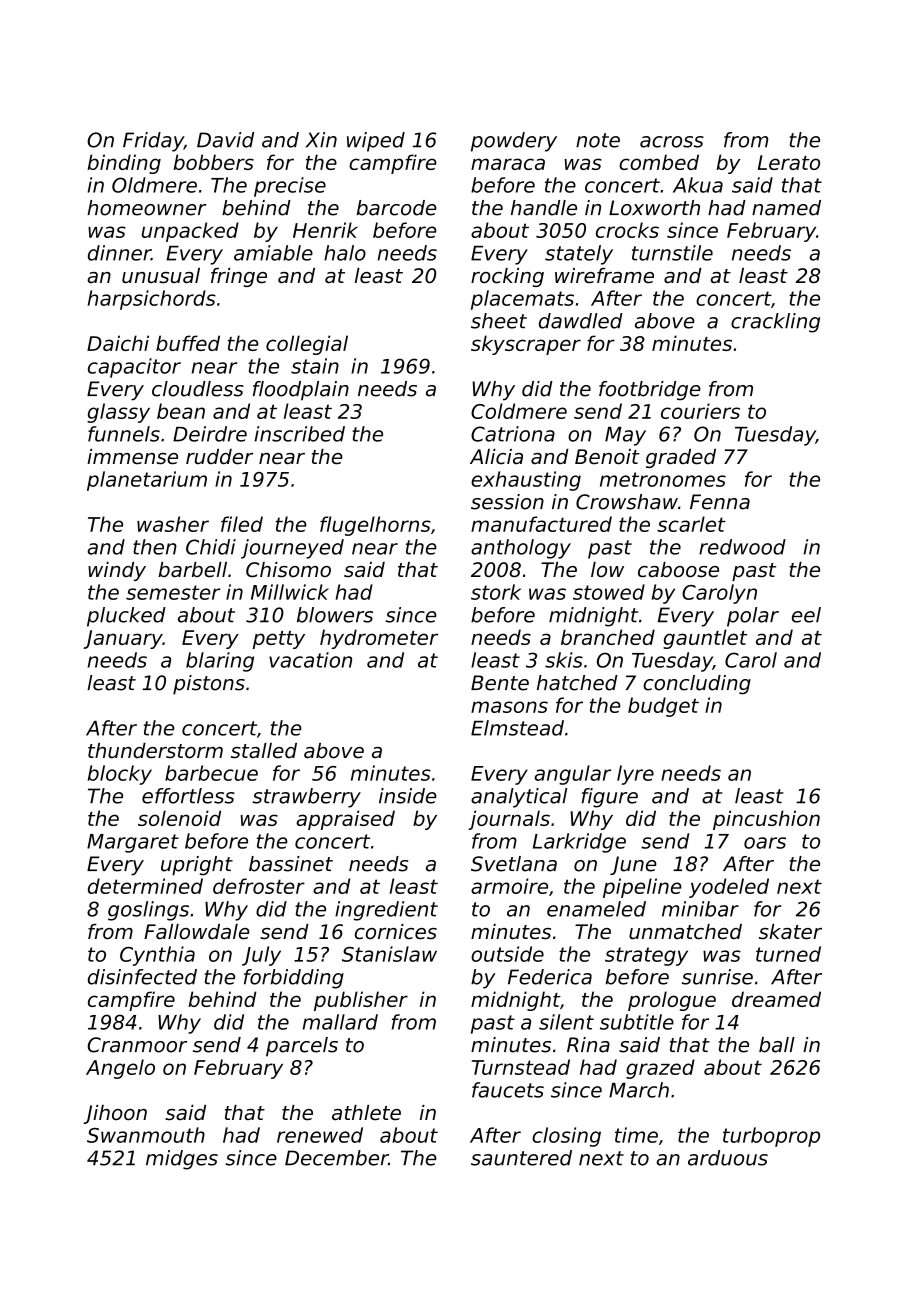  What do you see at coordinates (650, 391) in the page?
I see `footbridge` at bounding box center [650, 391].
